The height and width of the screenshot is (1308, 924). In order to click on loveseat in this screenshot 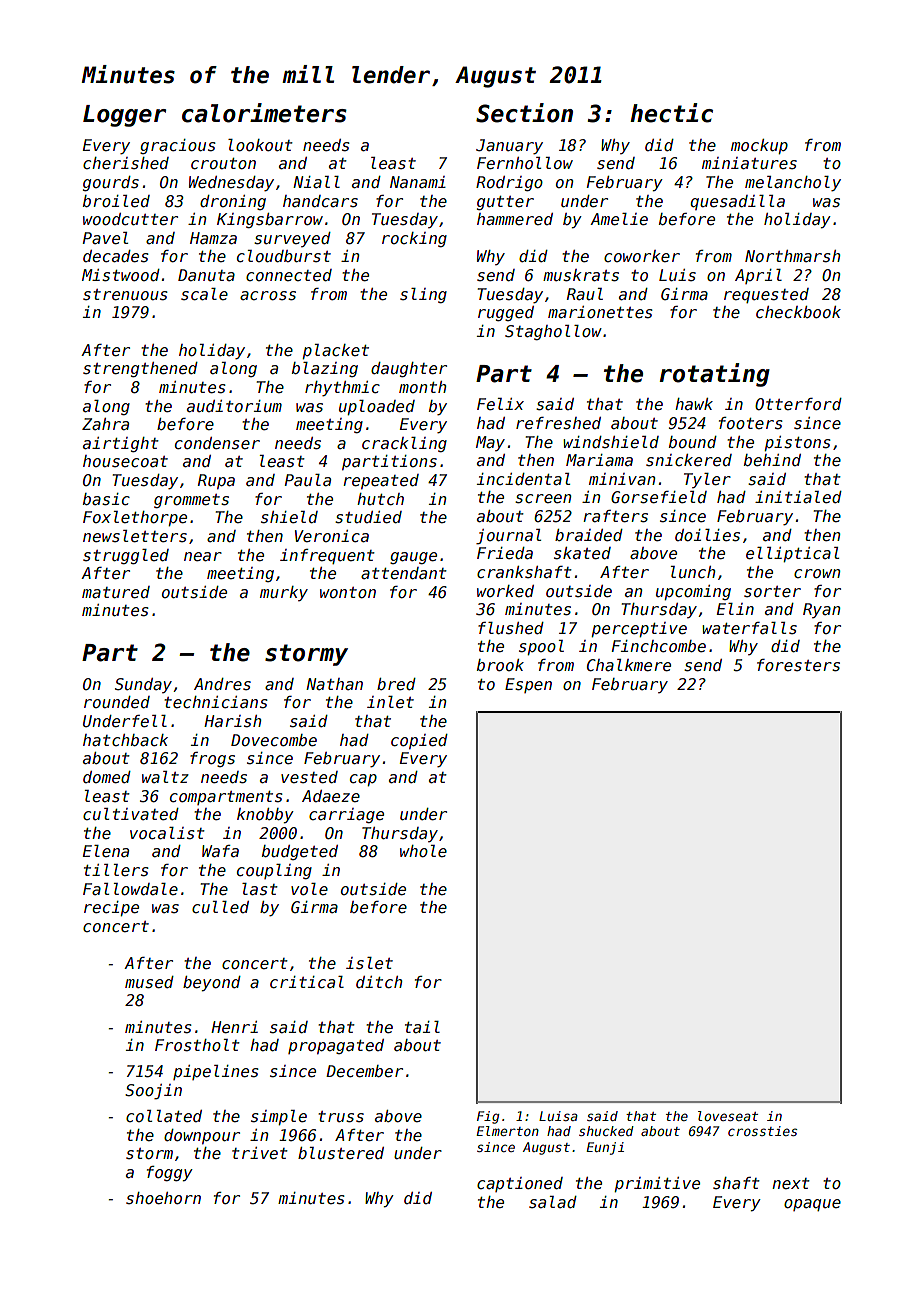, I will do `click(728, 1116)`.
